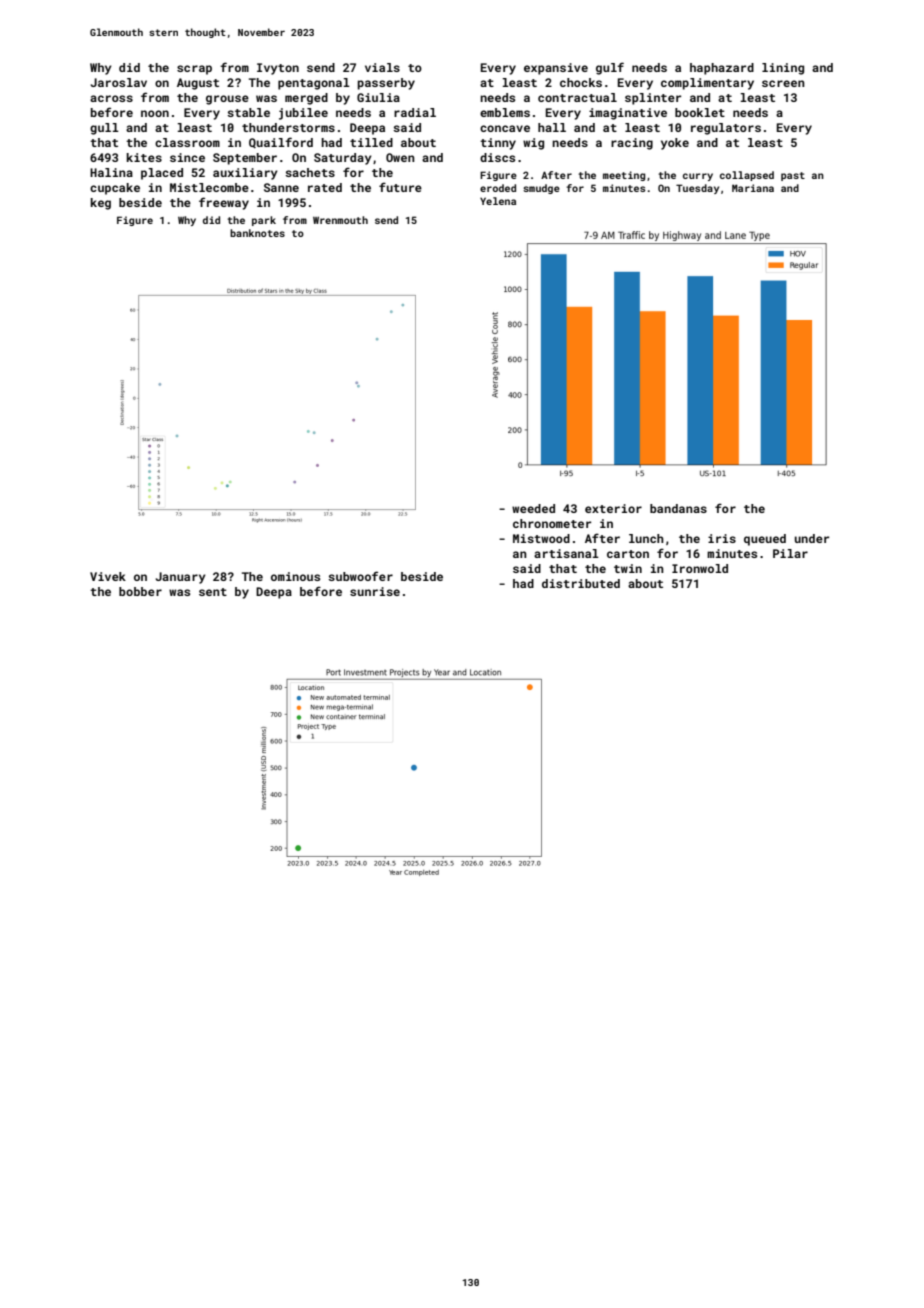  What do you see at coordinates (382, 67) in the screenshot?
I see `vials` at bounding box center [382, 67].
